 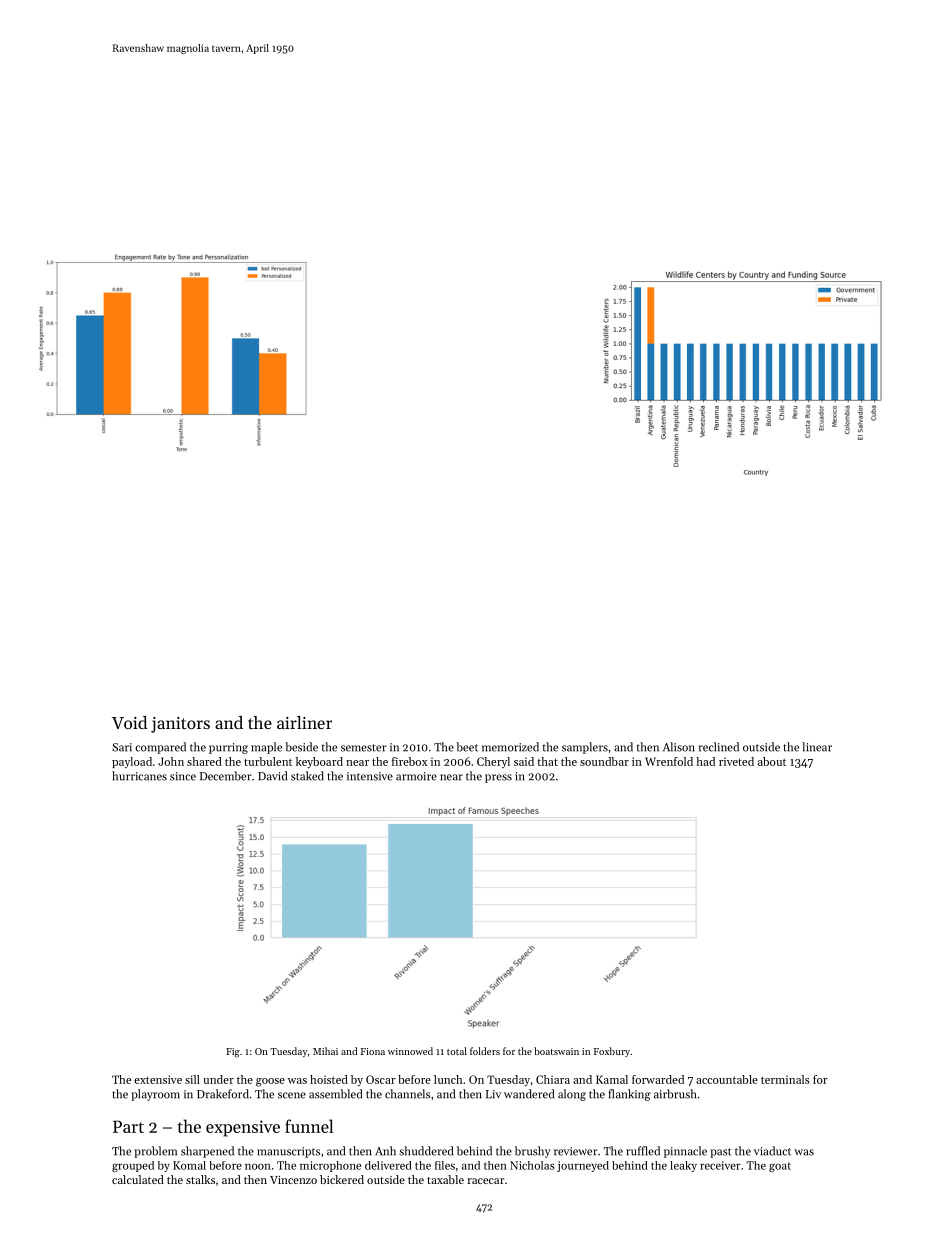 I want to click on forwarded, so click(x=658, y=1079).
